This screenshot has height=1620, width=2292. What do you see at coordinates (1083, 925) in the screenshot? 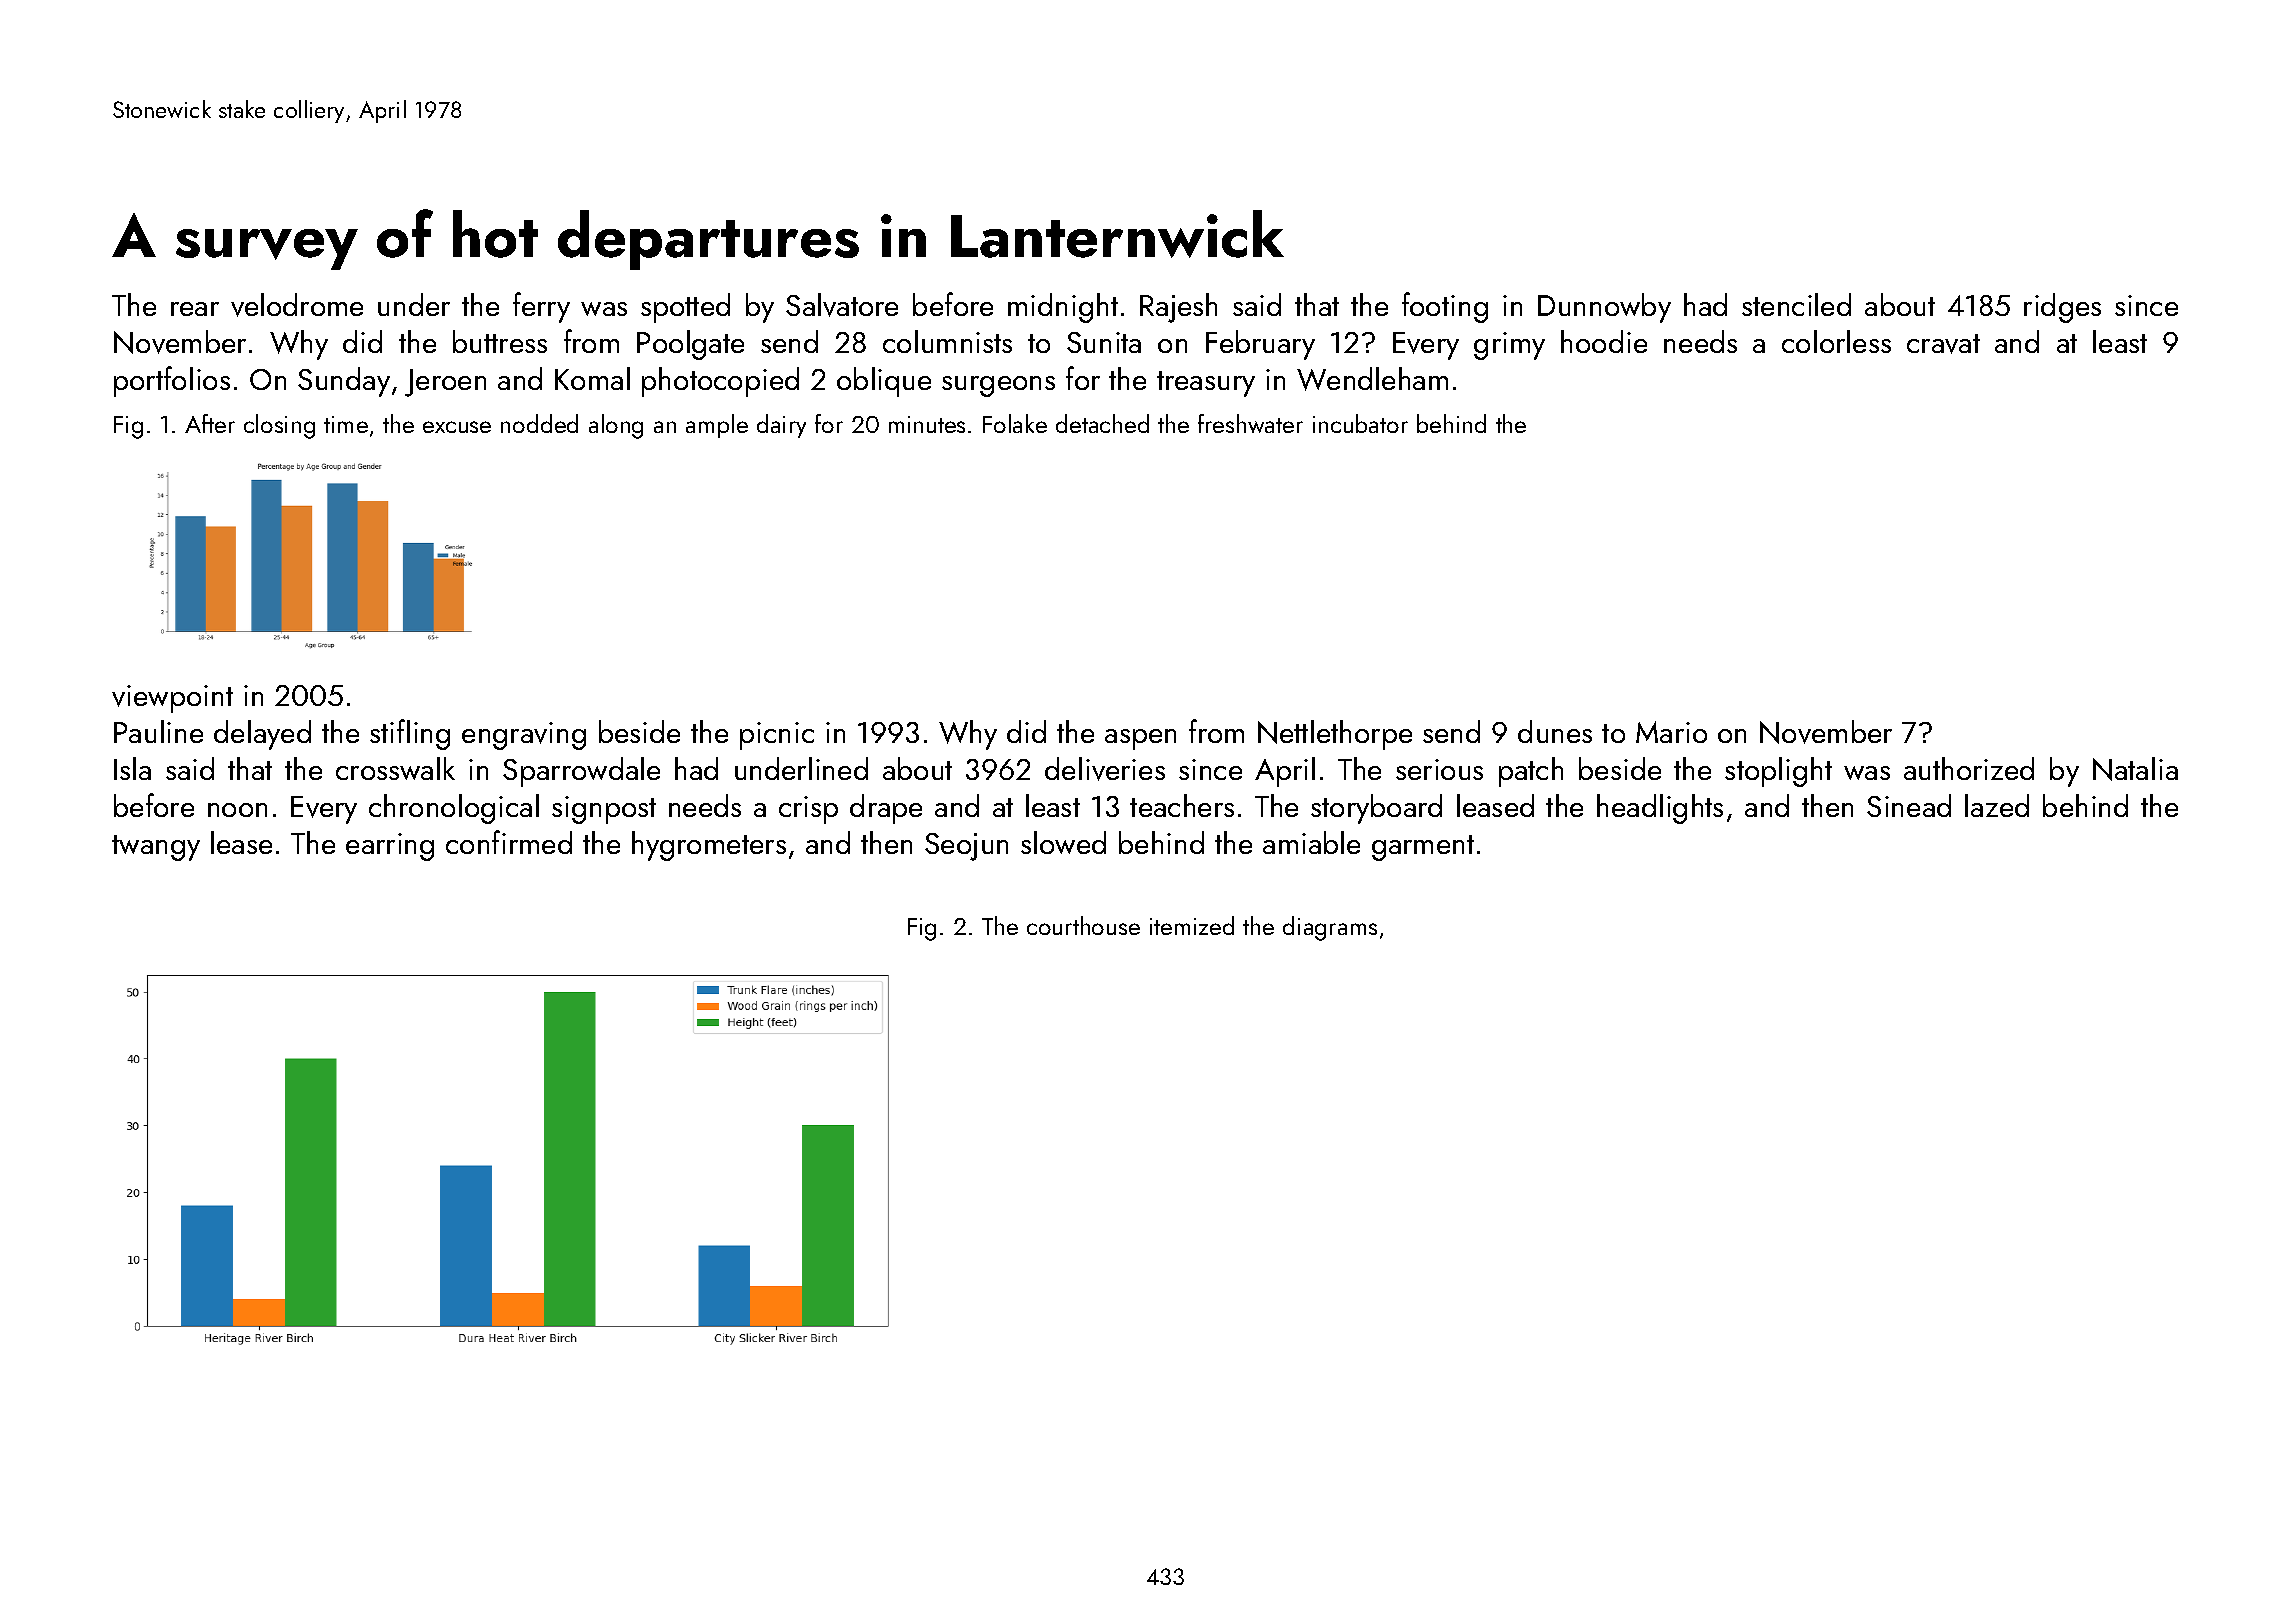
I see `courthouse` at bounding box center [1083, 925].
